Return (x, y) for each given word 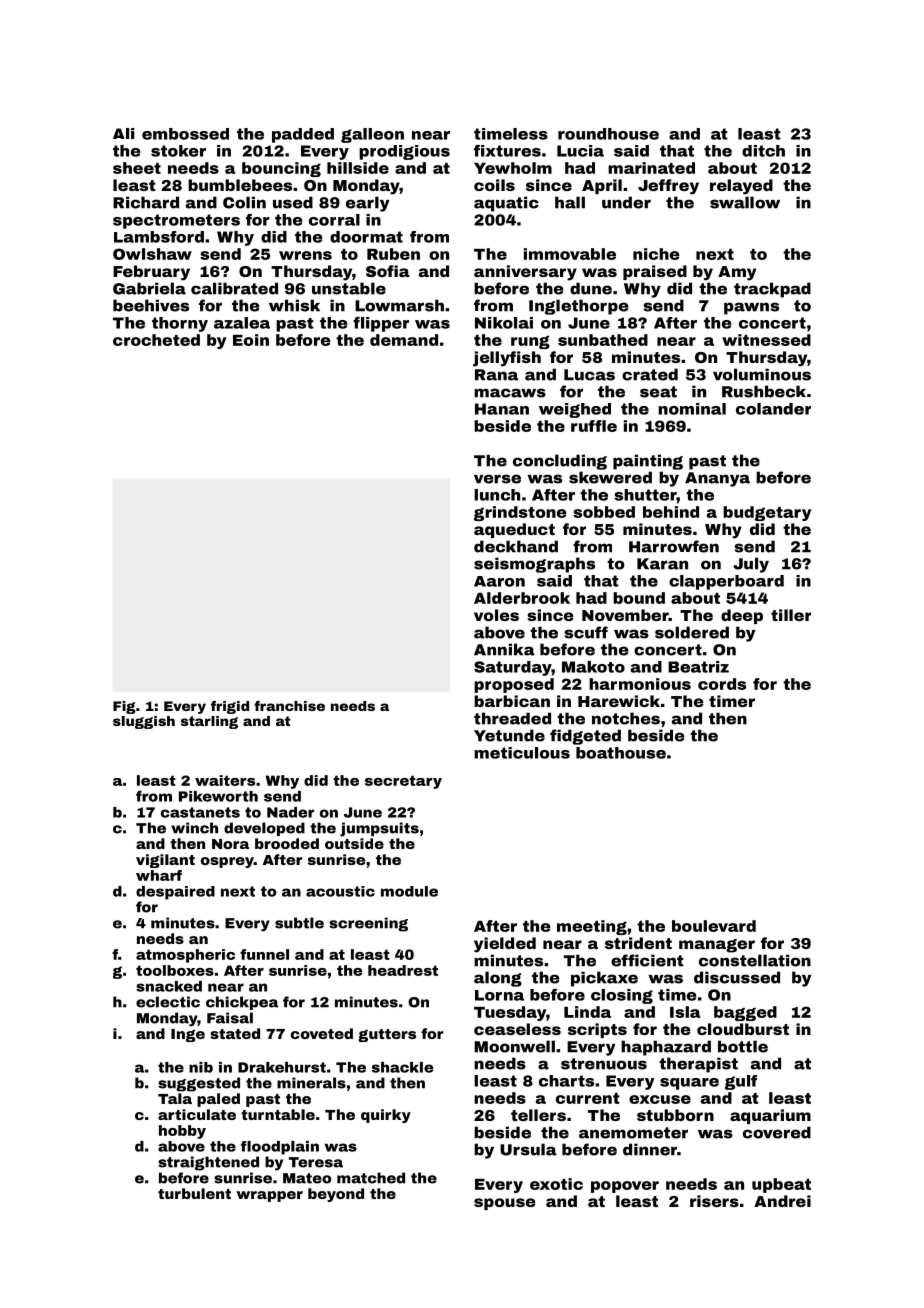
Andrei (782, 1201)
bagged (745, 1013)
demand (404, 340)
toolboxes (175, 970)
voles (496, 615)
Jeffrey (668, 187)
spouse (505, 1204)
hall (570, 202)
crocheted (156, 340)
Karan (662, 564)
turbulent (194, 1193)
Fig (124, 707)
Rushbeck (764, 391)
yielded (505, 945)
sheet (137, 168)
